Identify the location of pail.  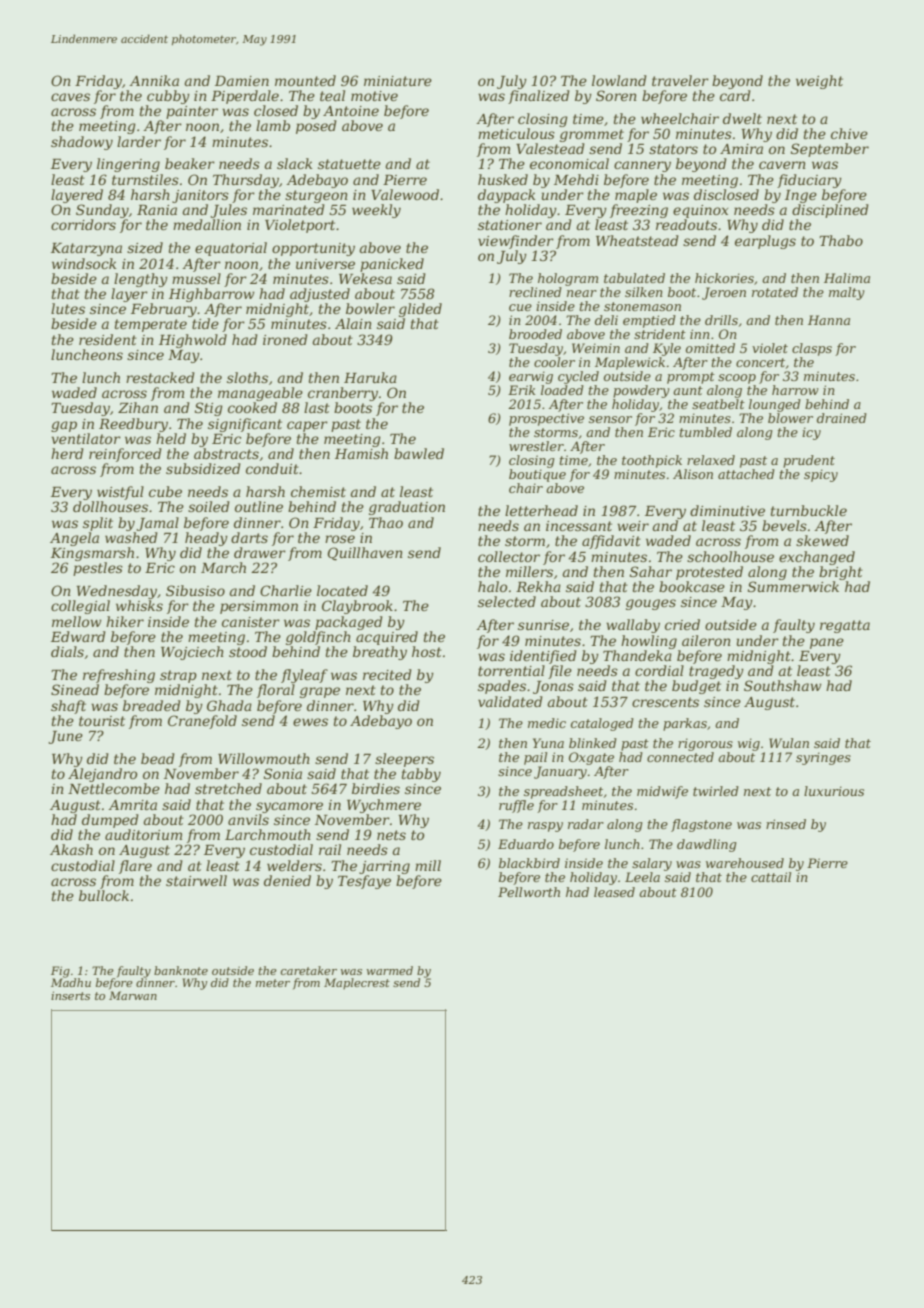
(535, 758).
